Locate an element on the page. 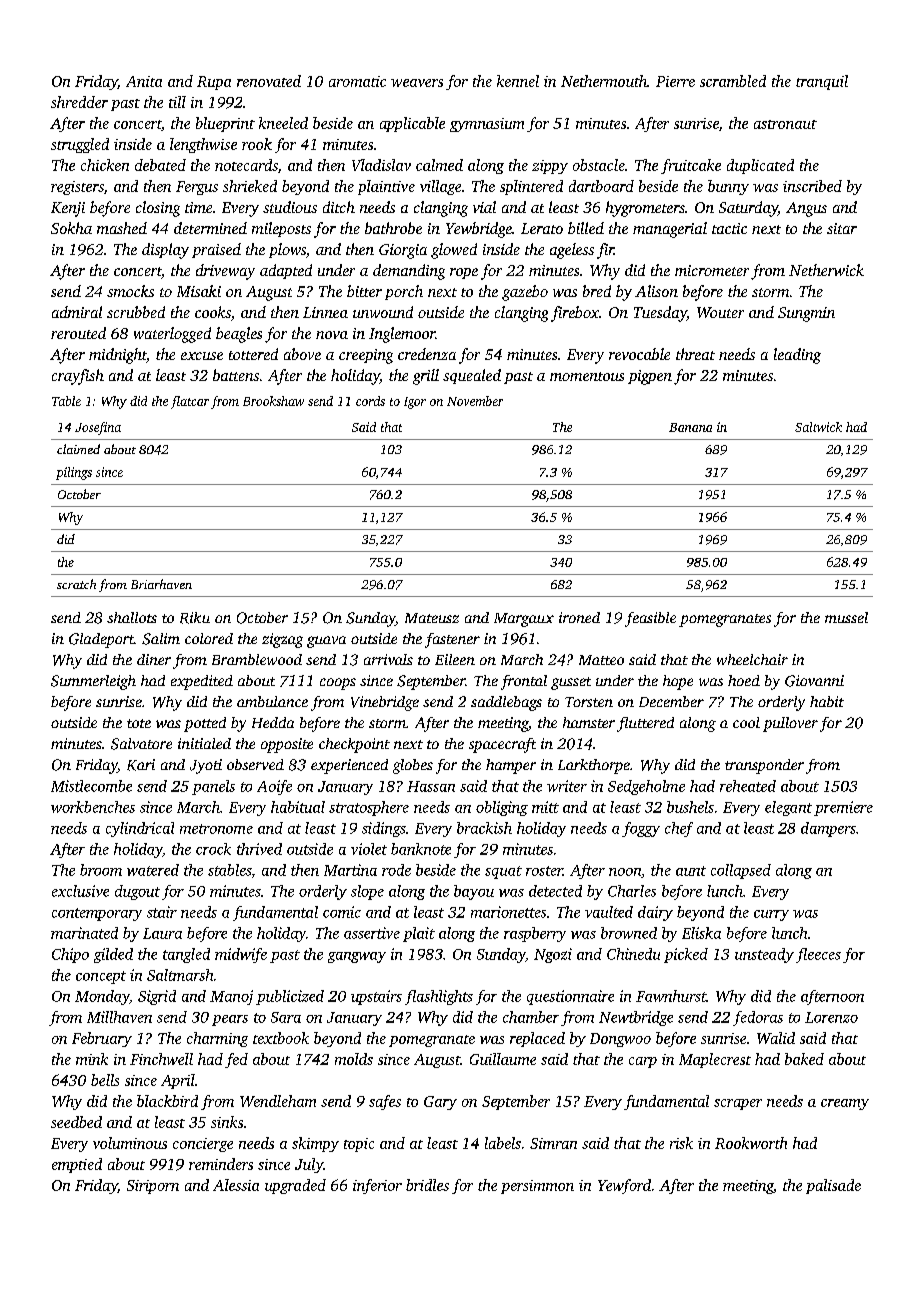 Image resolution: width=924 pixels, height=1308 pixels. Eileen is located at coordinates (455, 659).
